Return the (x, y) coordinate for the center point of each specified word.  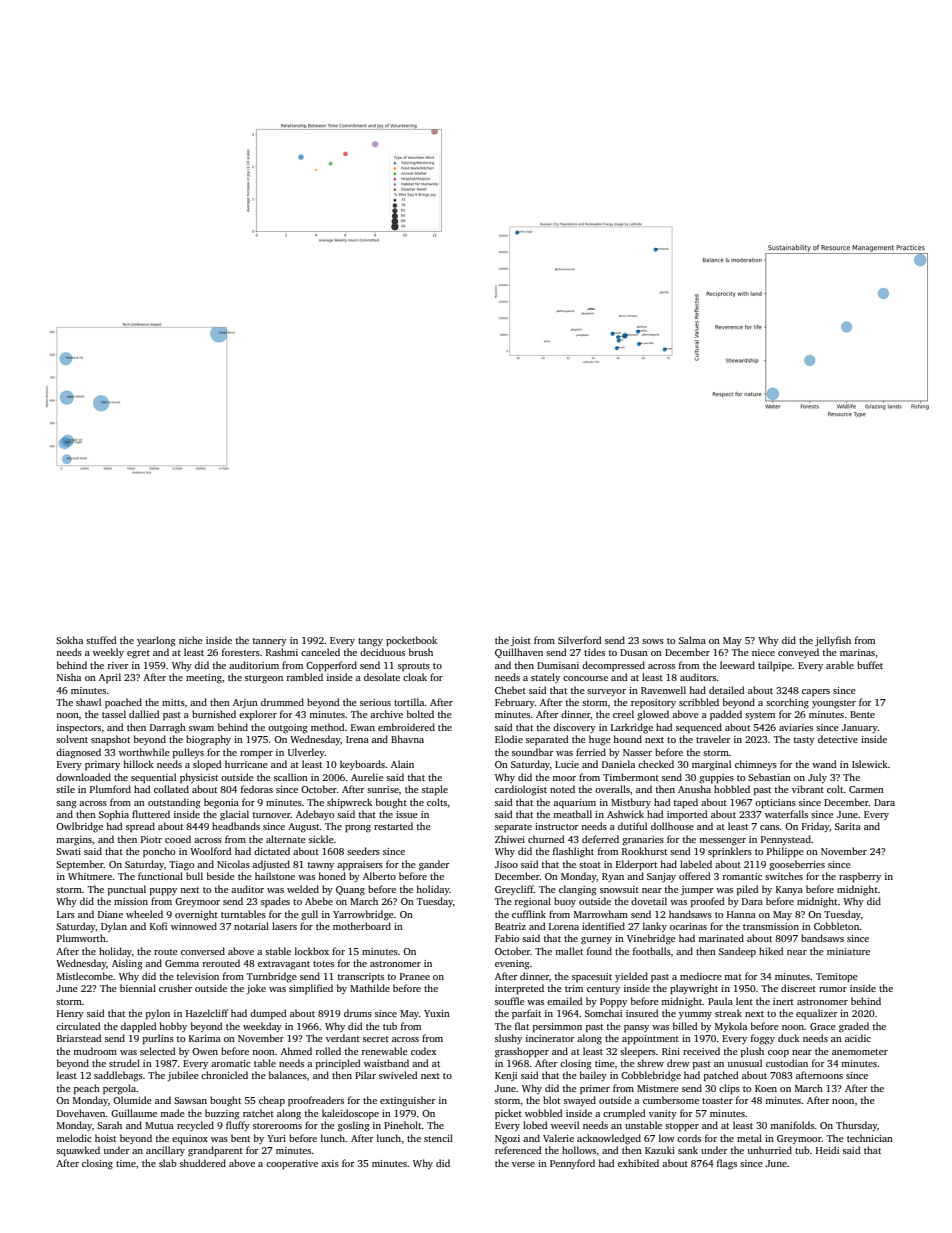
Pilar (365, 1075)
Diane (110, 914)
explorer (258, 715)
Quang (350, 891)
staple (435, 790)
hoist (105, 1138)
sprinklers (730, 852)
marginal (711, 765)
